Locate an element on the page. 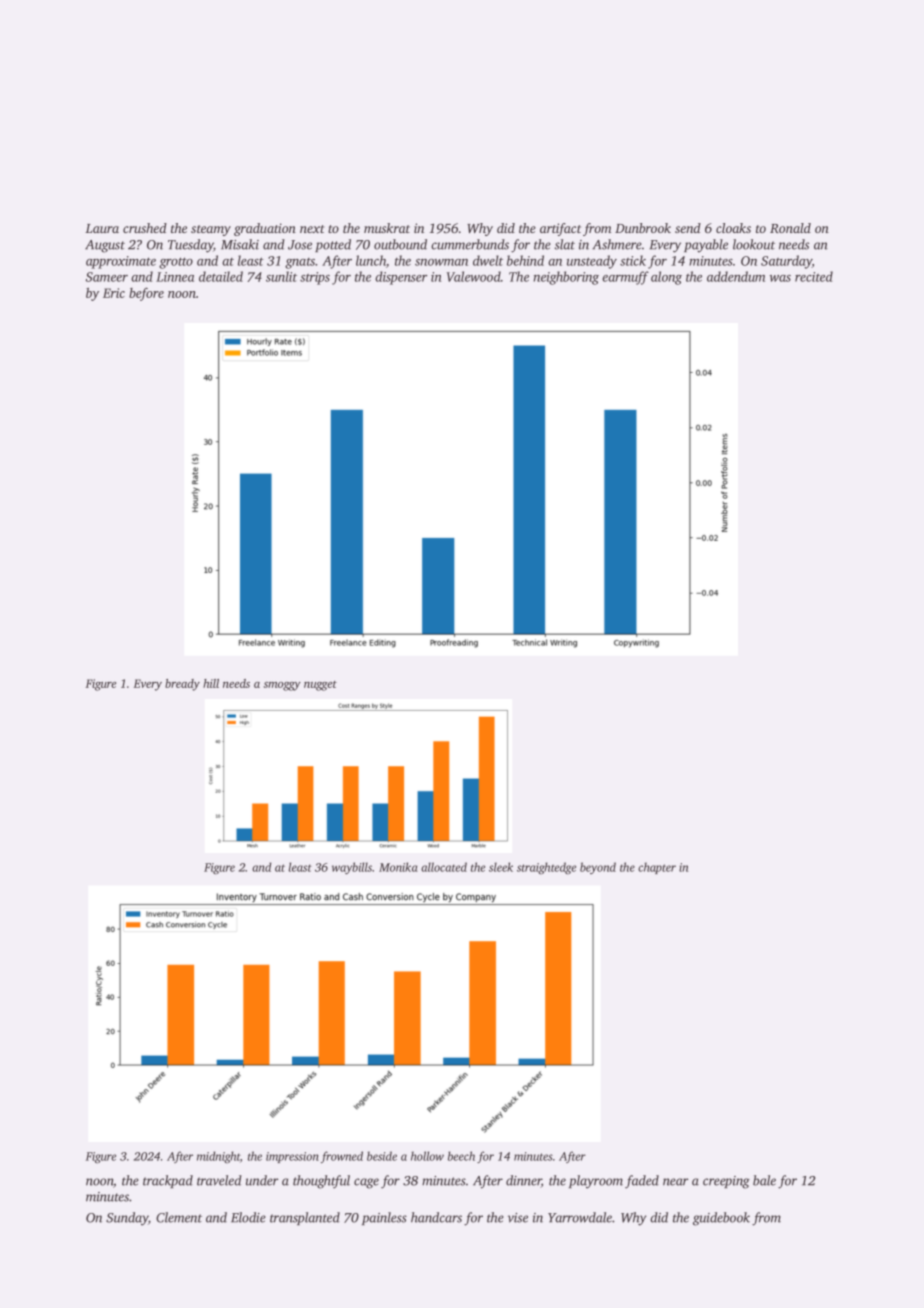  chapter is located at coordinates (657, 868).
